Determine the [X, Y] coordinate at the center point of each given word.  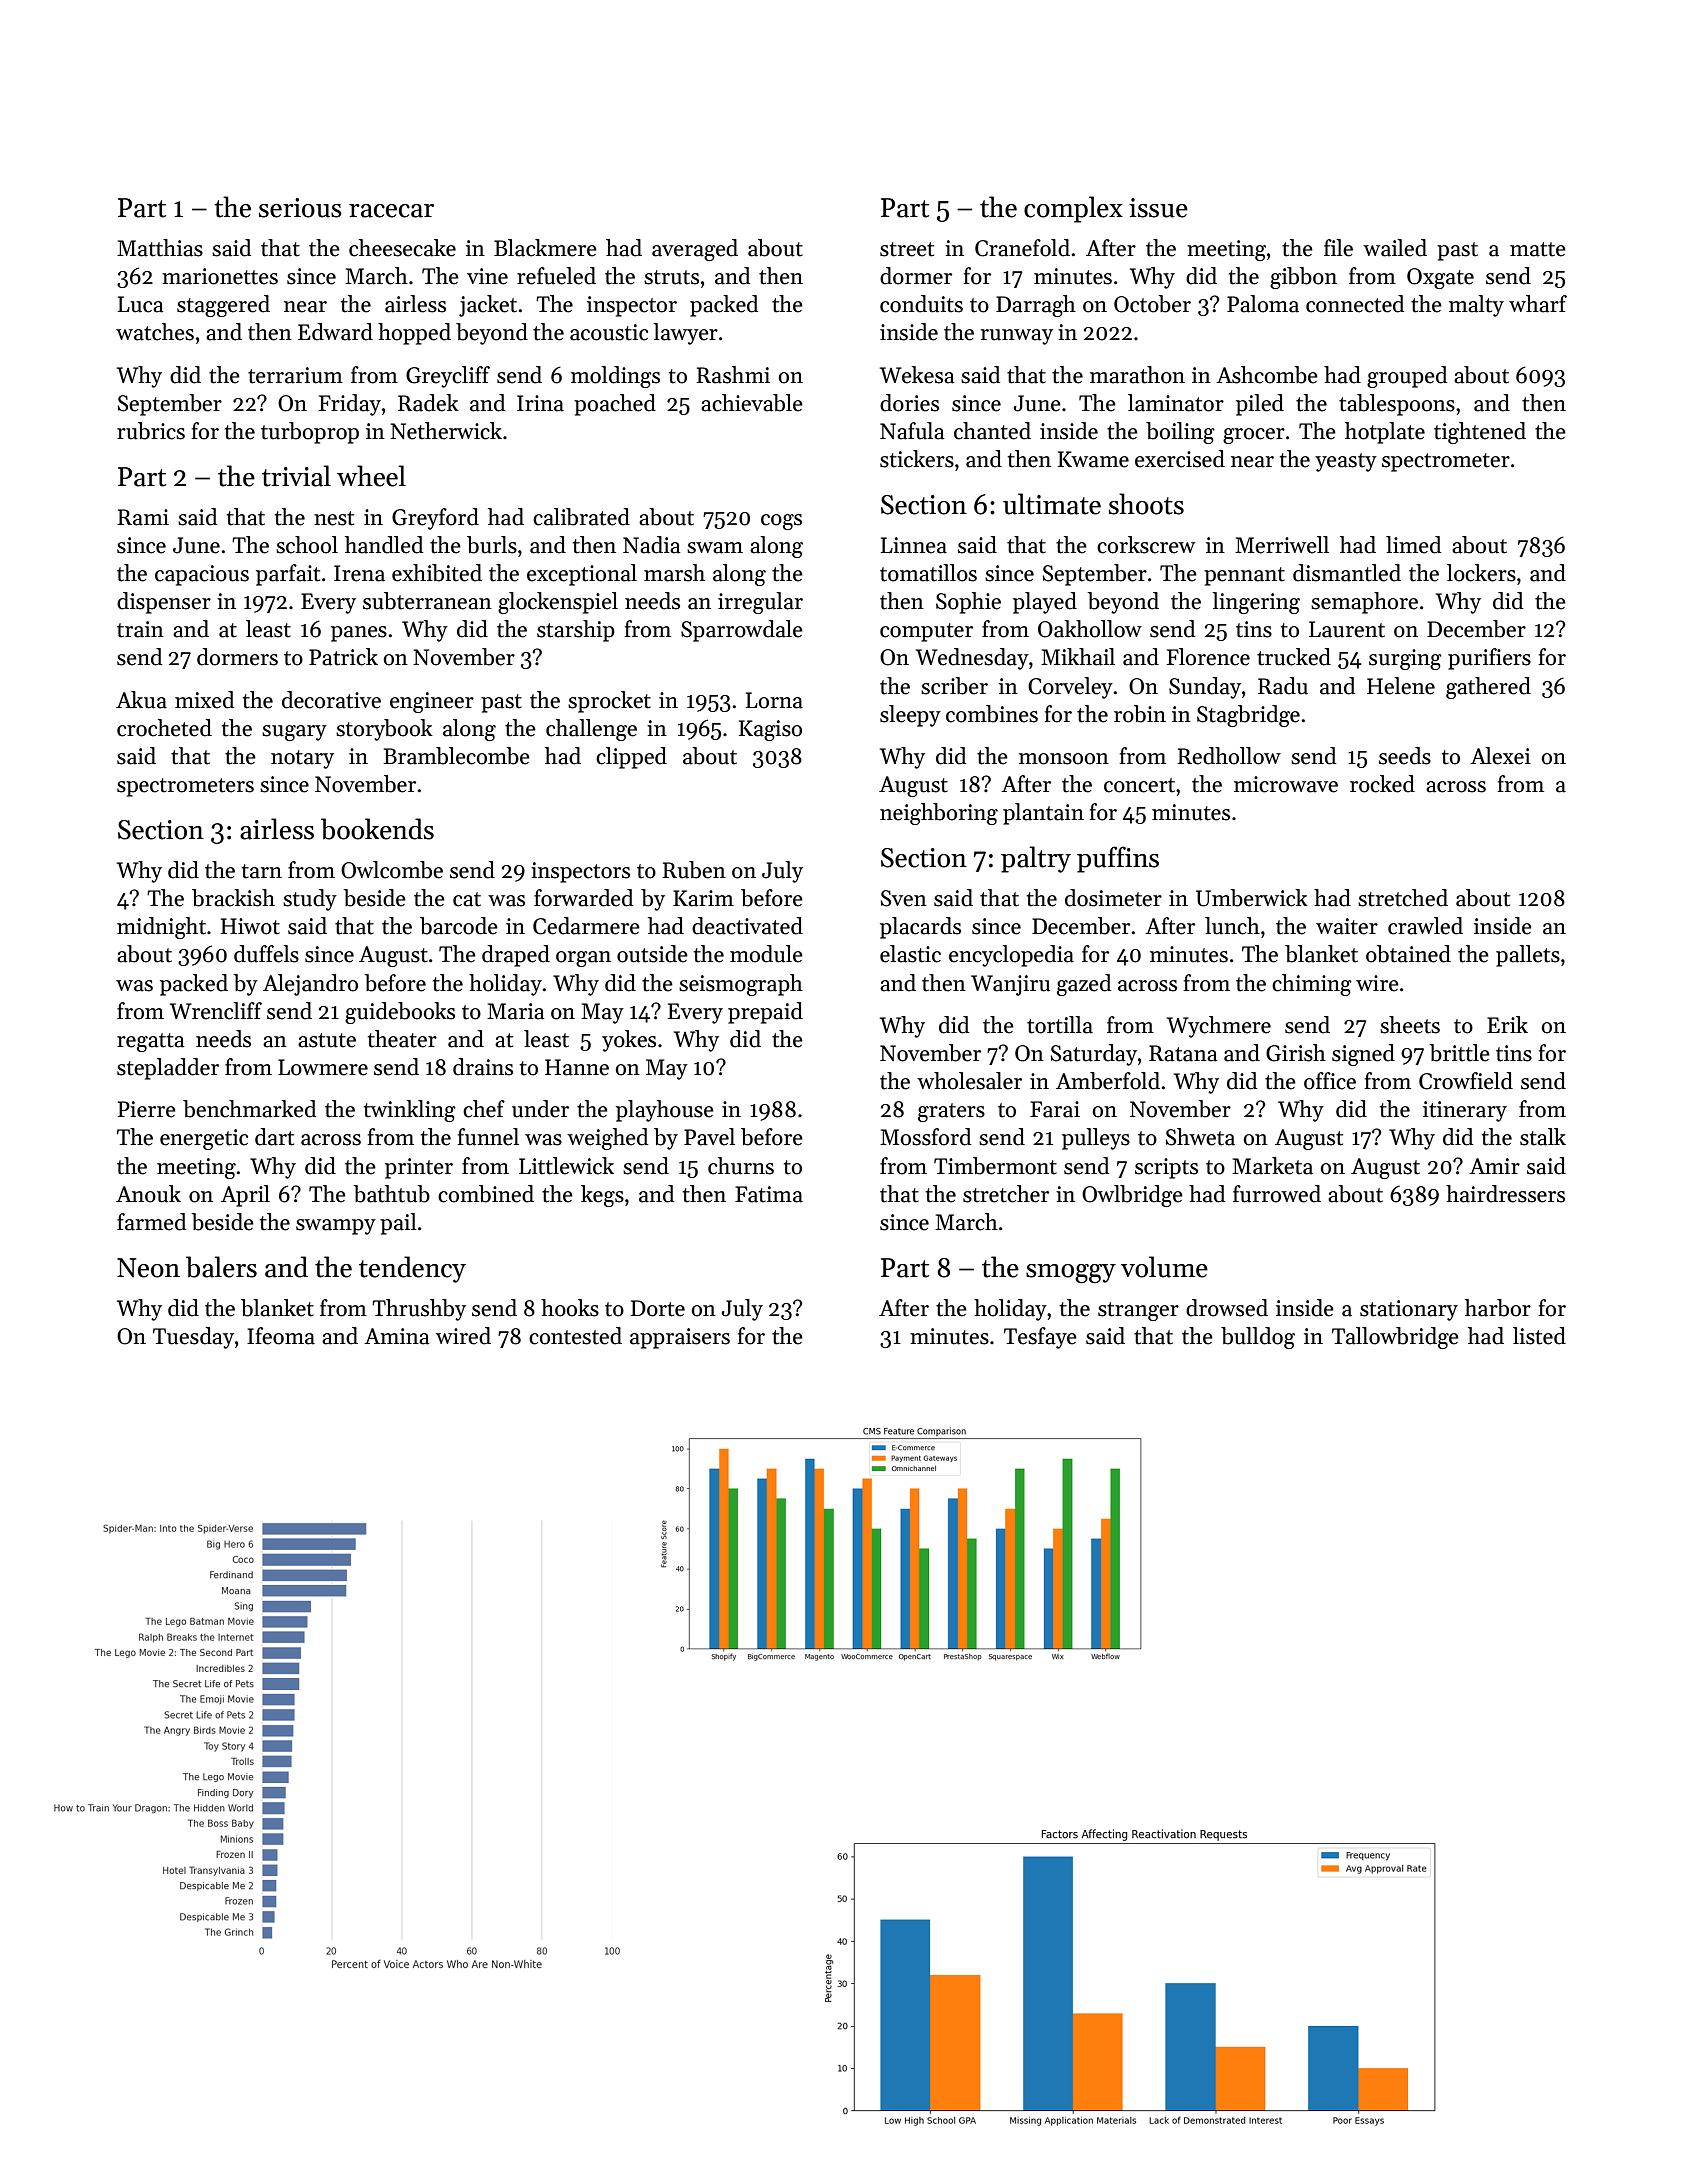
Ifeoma [281, 1336]
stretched [1403, 898]
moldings [615, 377]
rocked [1382, 784]
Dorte [658, 1308]
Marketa [1272, 1166]
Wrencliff [216, 1011]
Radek [428, 403]
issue [1158, 208]
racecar [391, 211]
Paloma [1263, 304]
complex [1073, 209]
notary [302, 759]
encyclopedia [1011, 956]
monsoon [1064, 759]
